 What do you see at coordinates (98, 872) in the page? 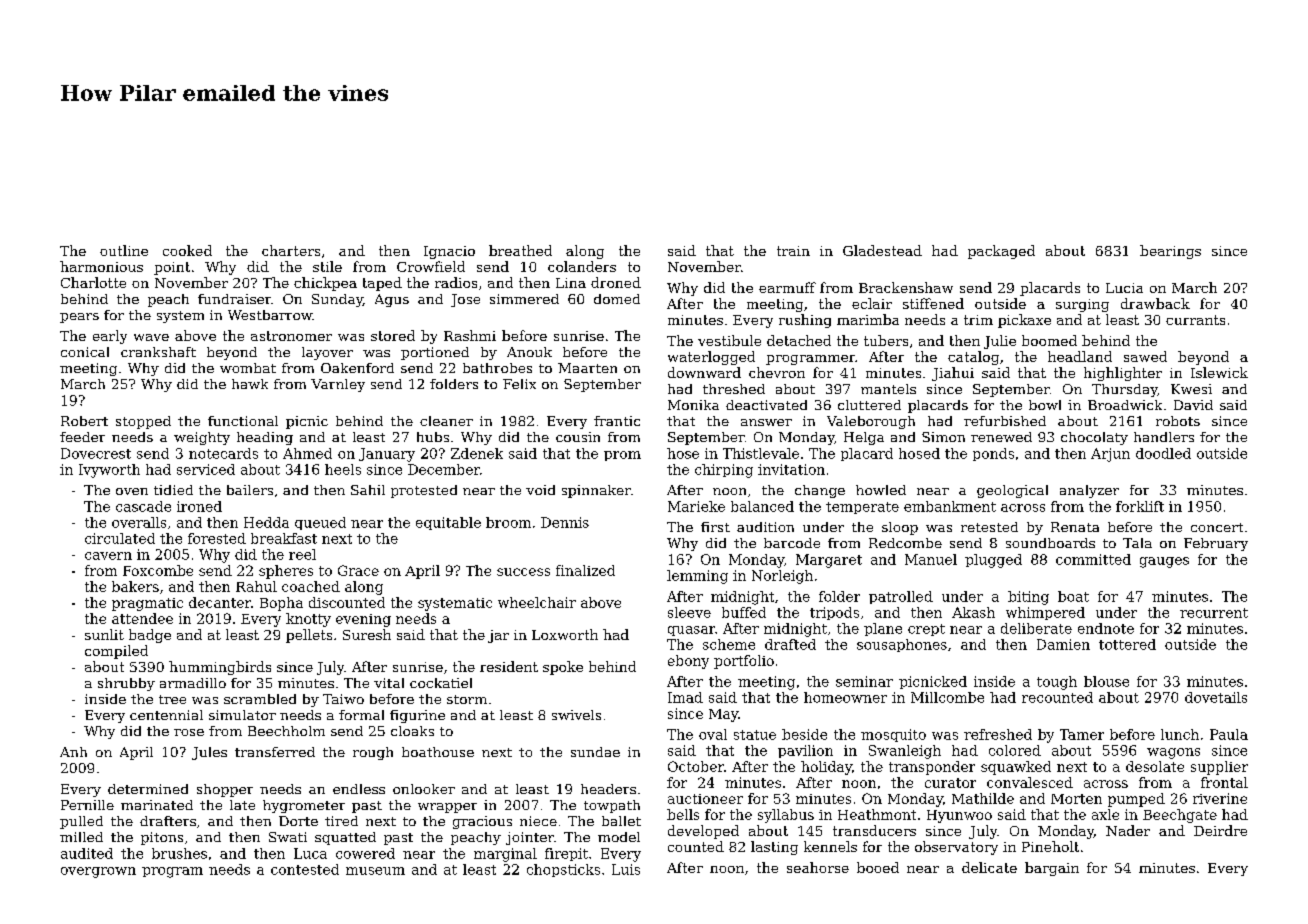
I see `overgrown` at bounding box center [98, 872].
